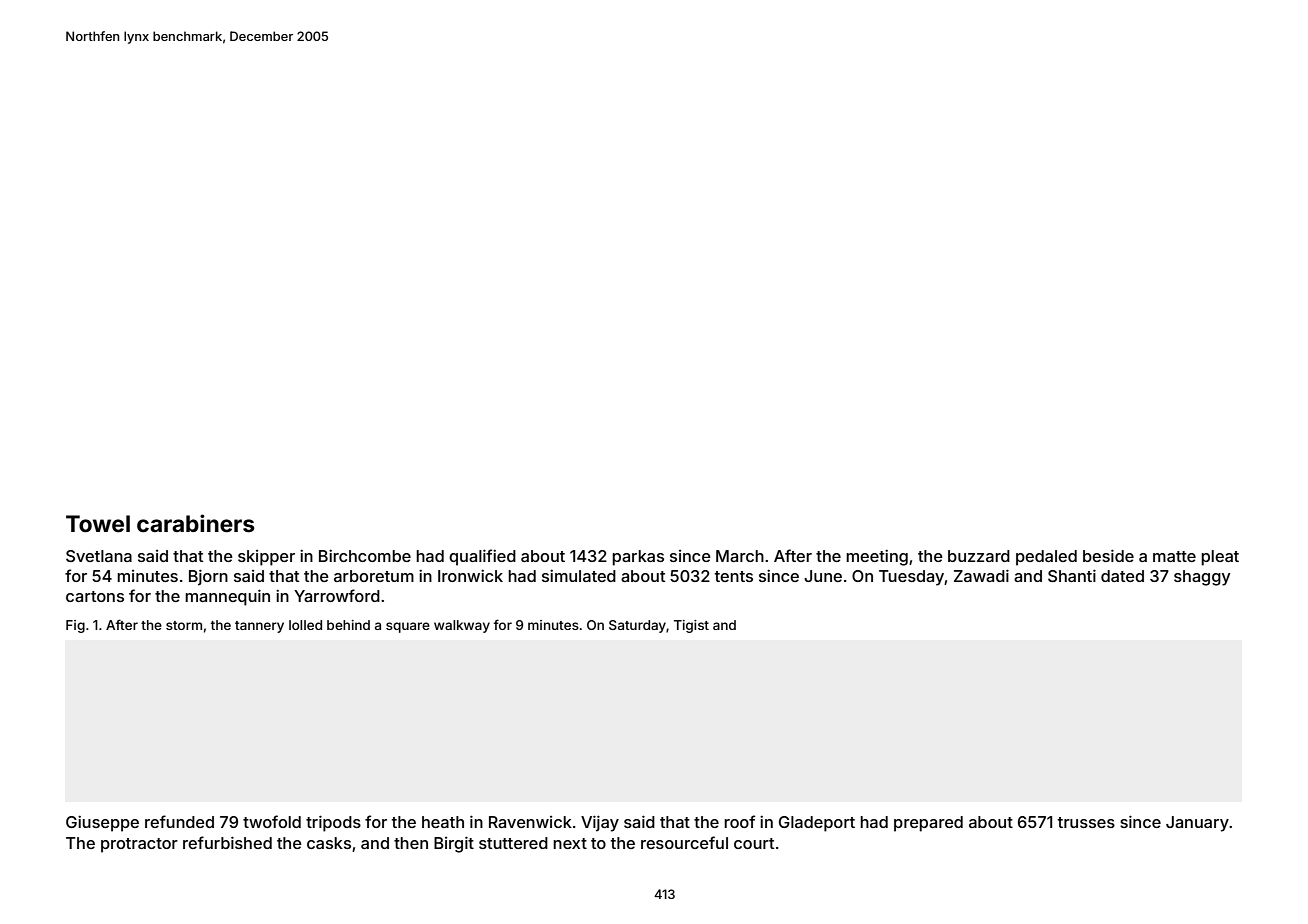 The image size is (1308, 924). I want to click on trusses, so click(1086, 822).
